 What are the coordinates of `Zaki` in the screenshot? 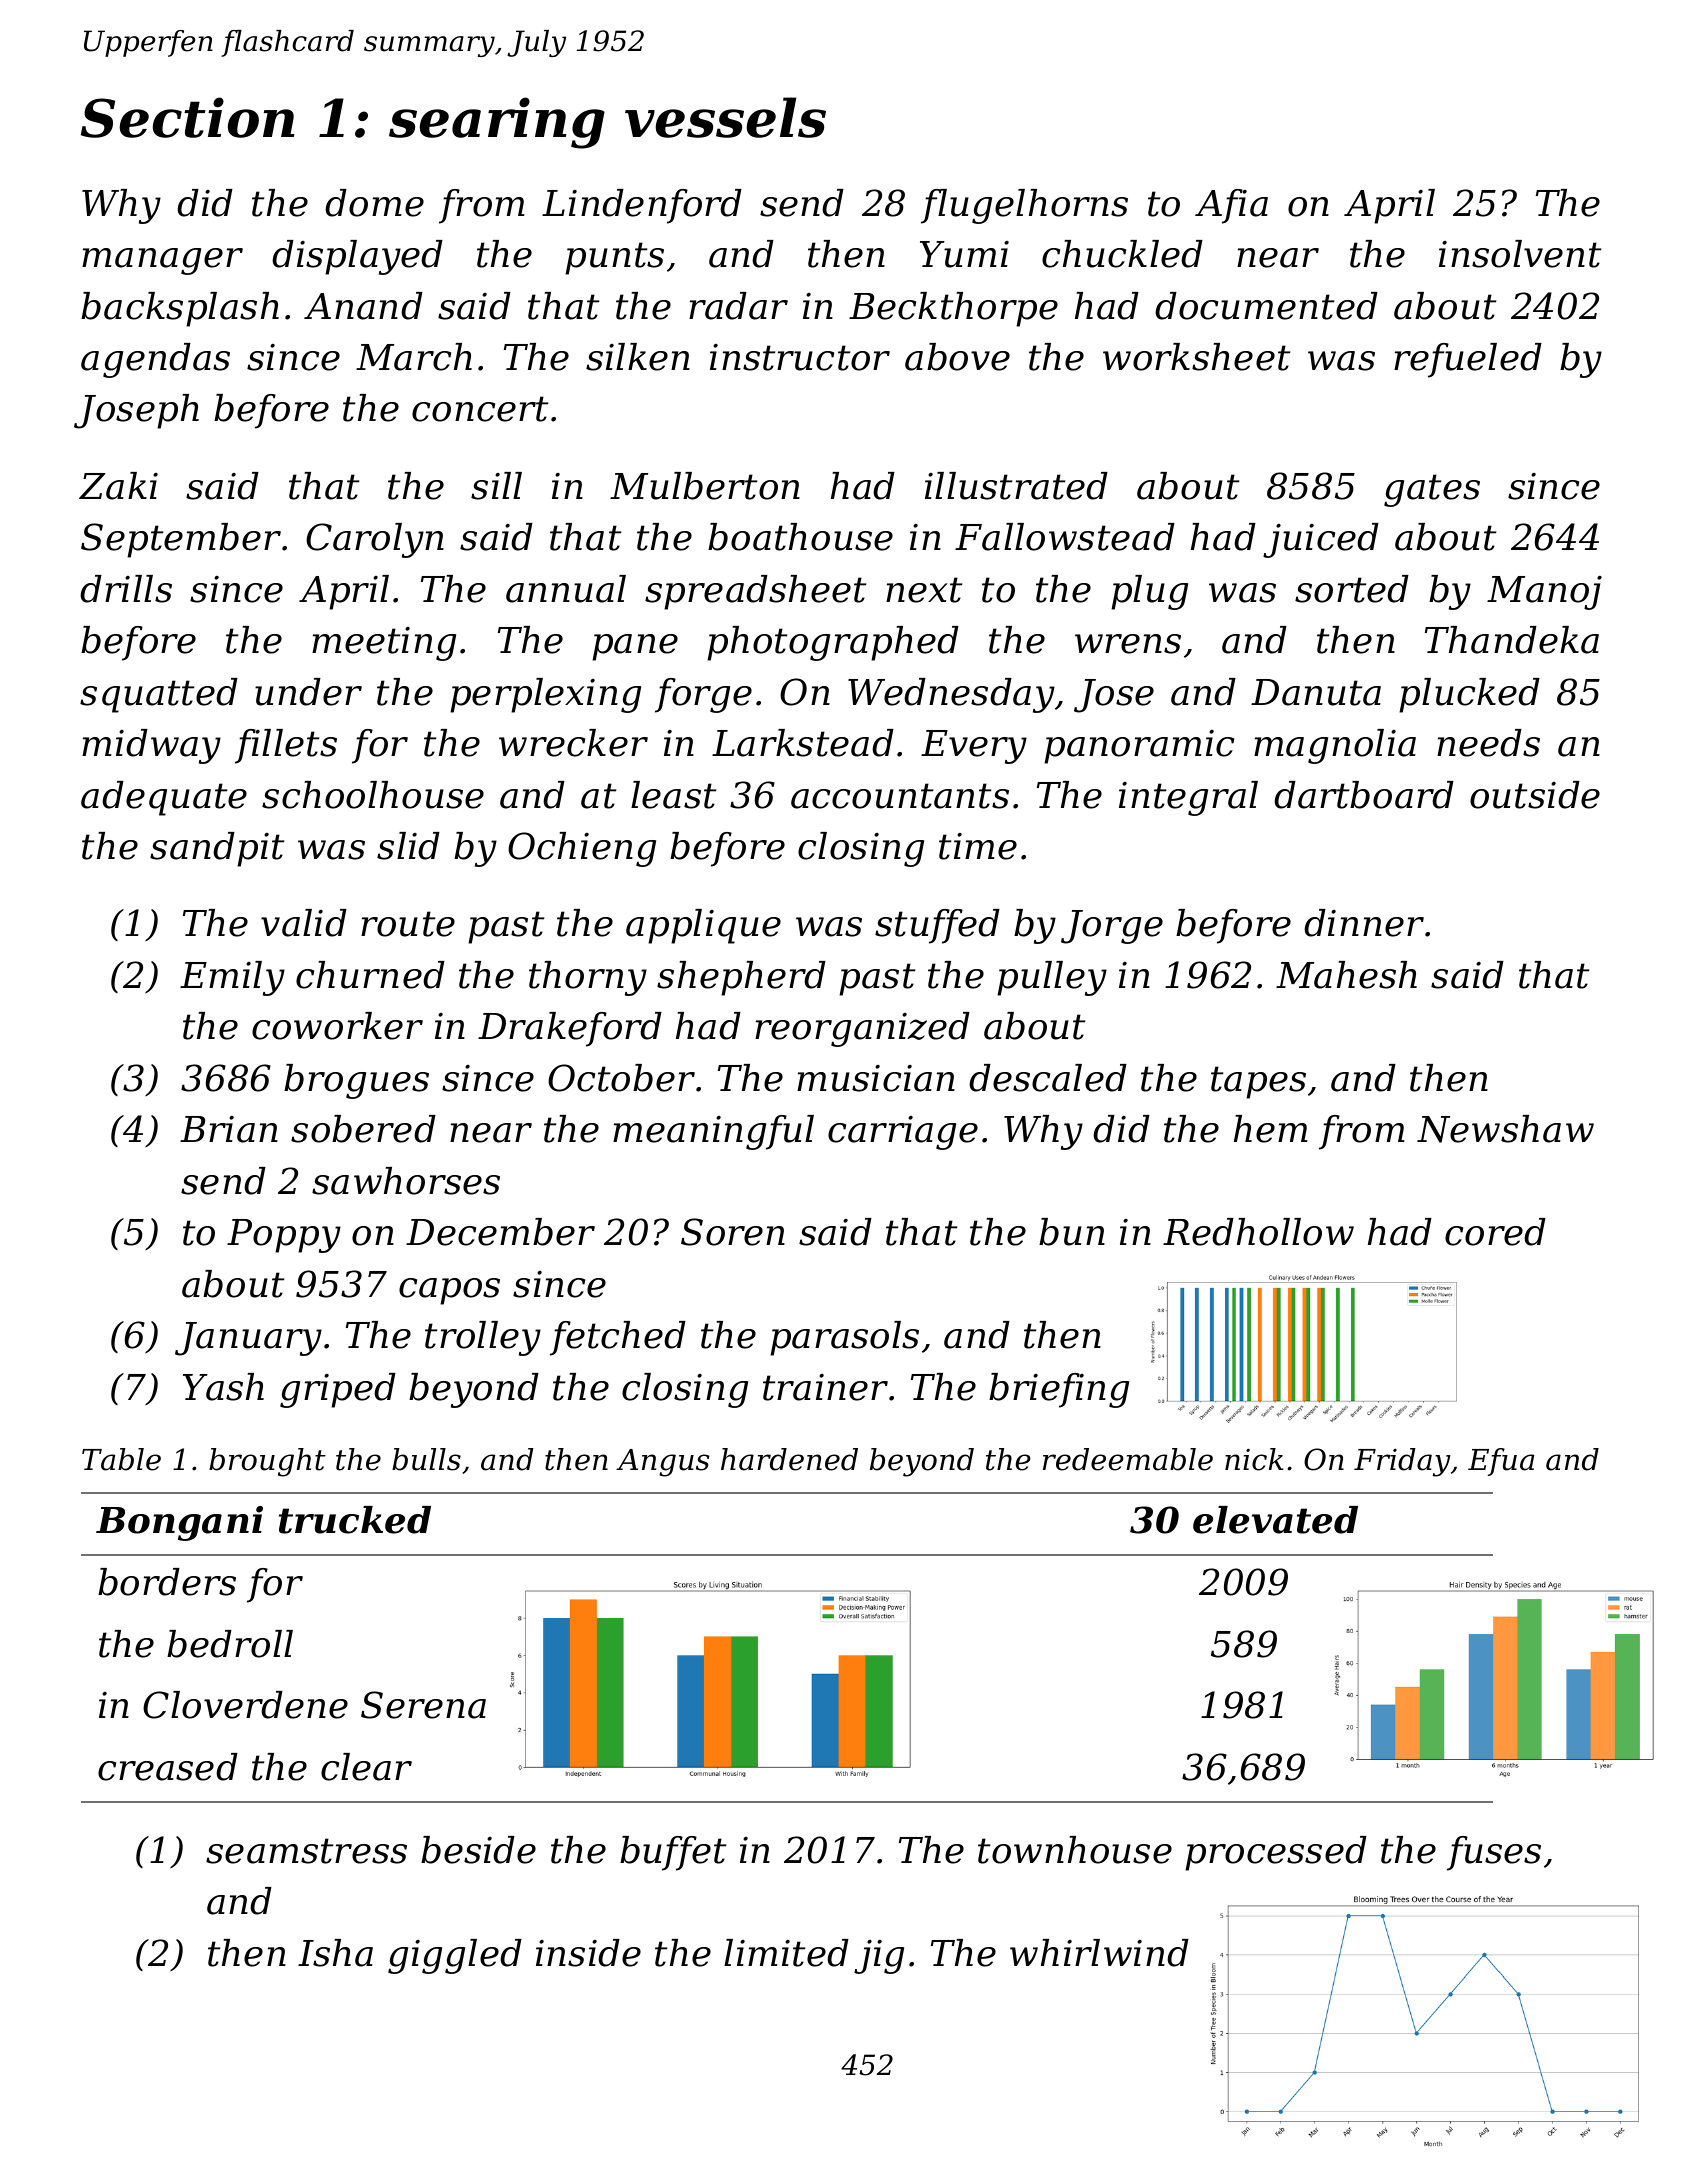 It's located at (118, 486).
